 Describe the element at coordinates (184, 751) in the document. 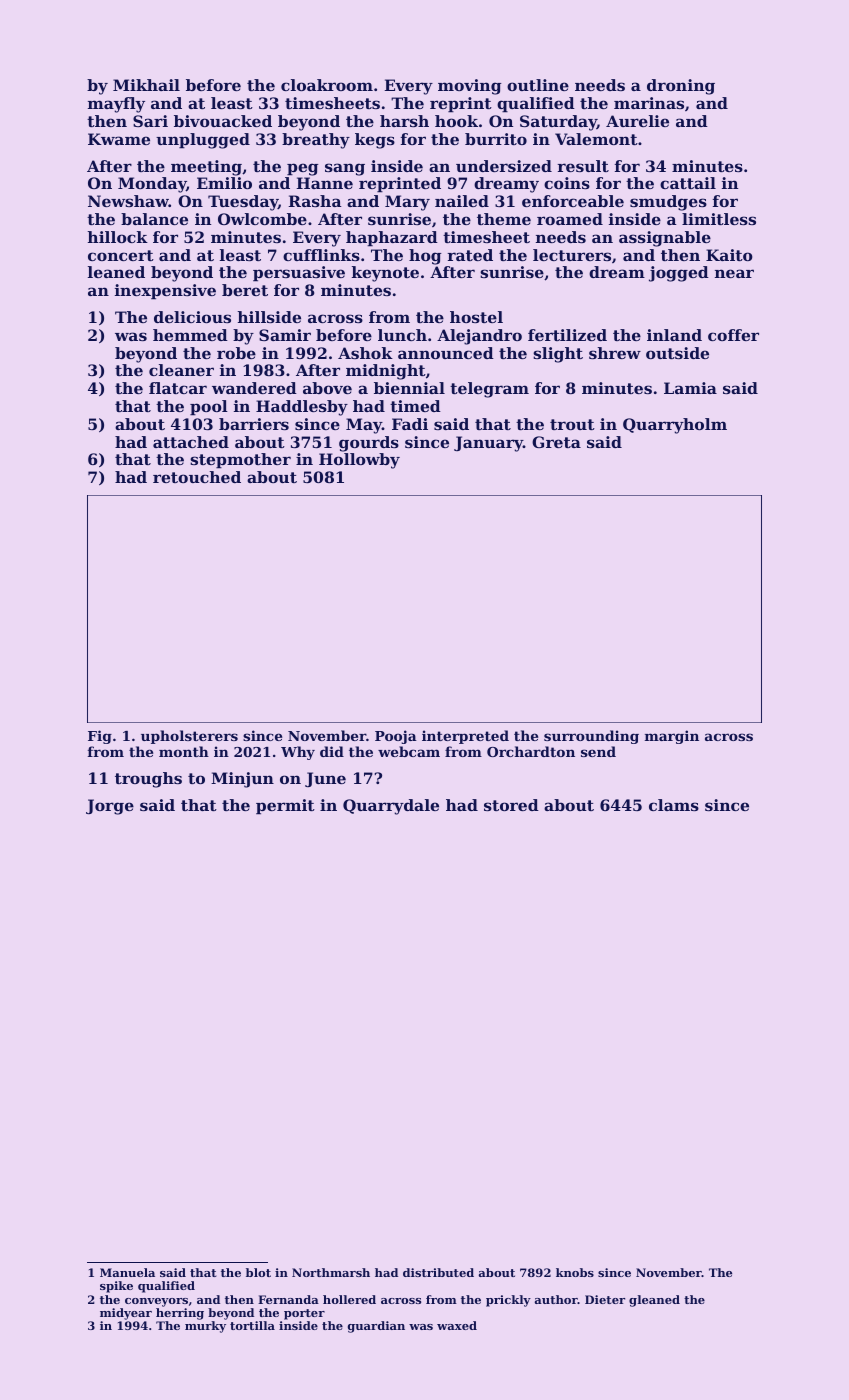

I see `month` at that location.
